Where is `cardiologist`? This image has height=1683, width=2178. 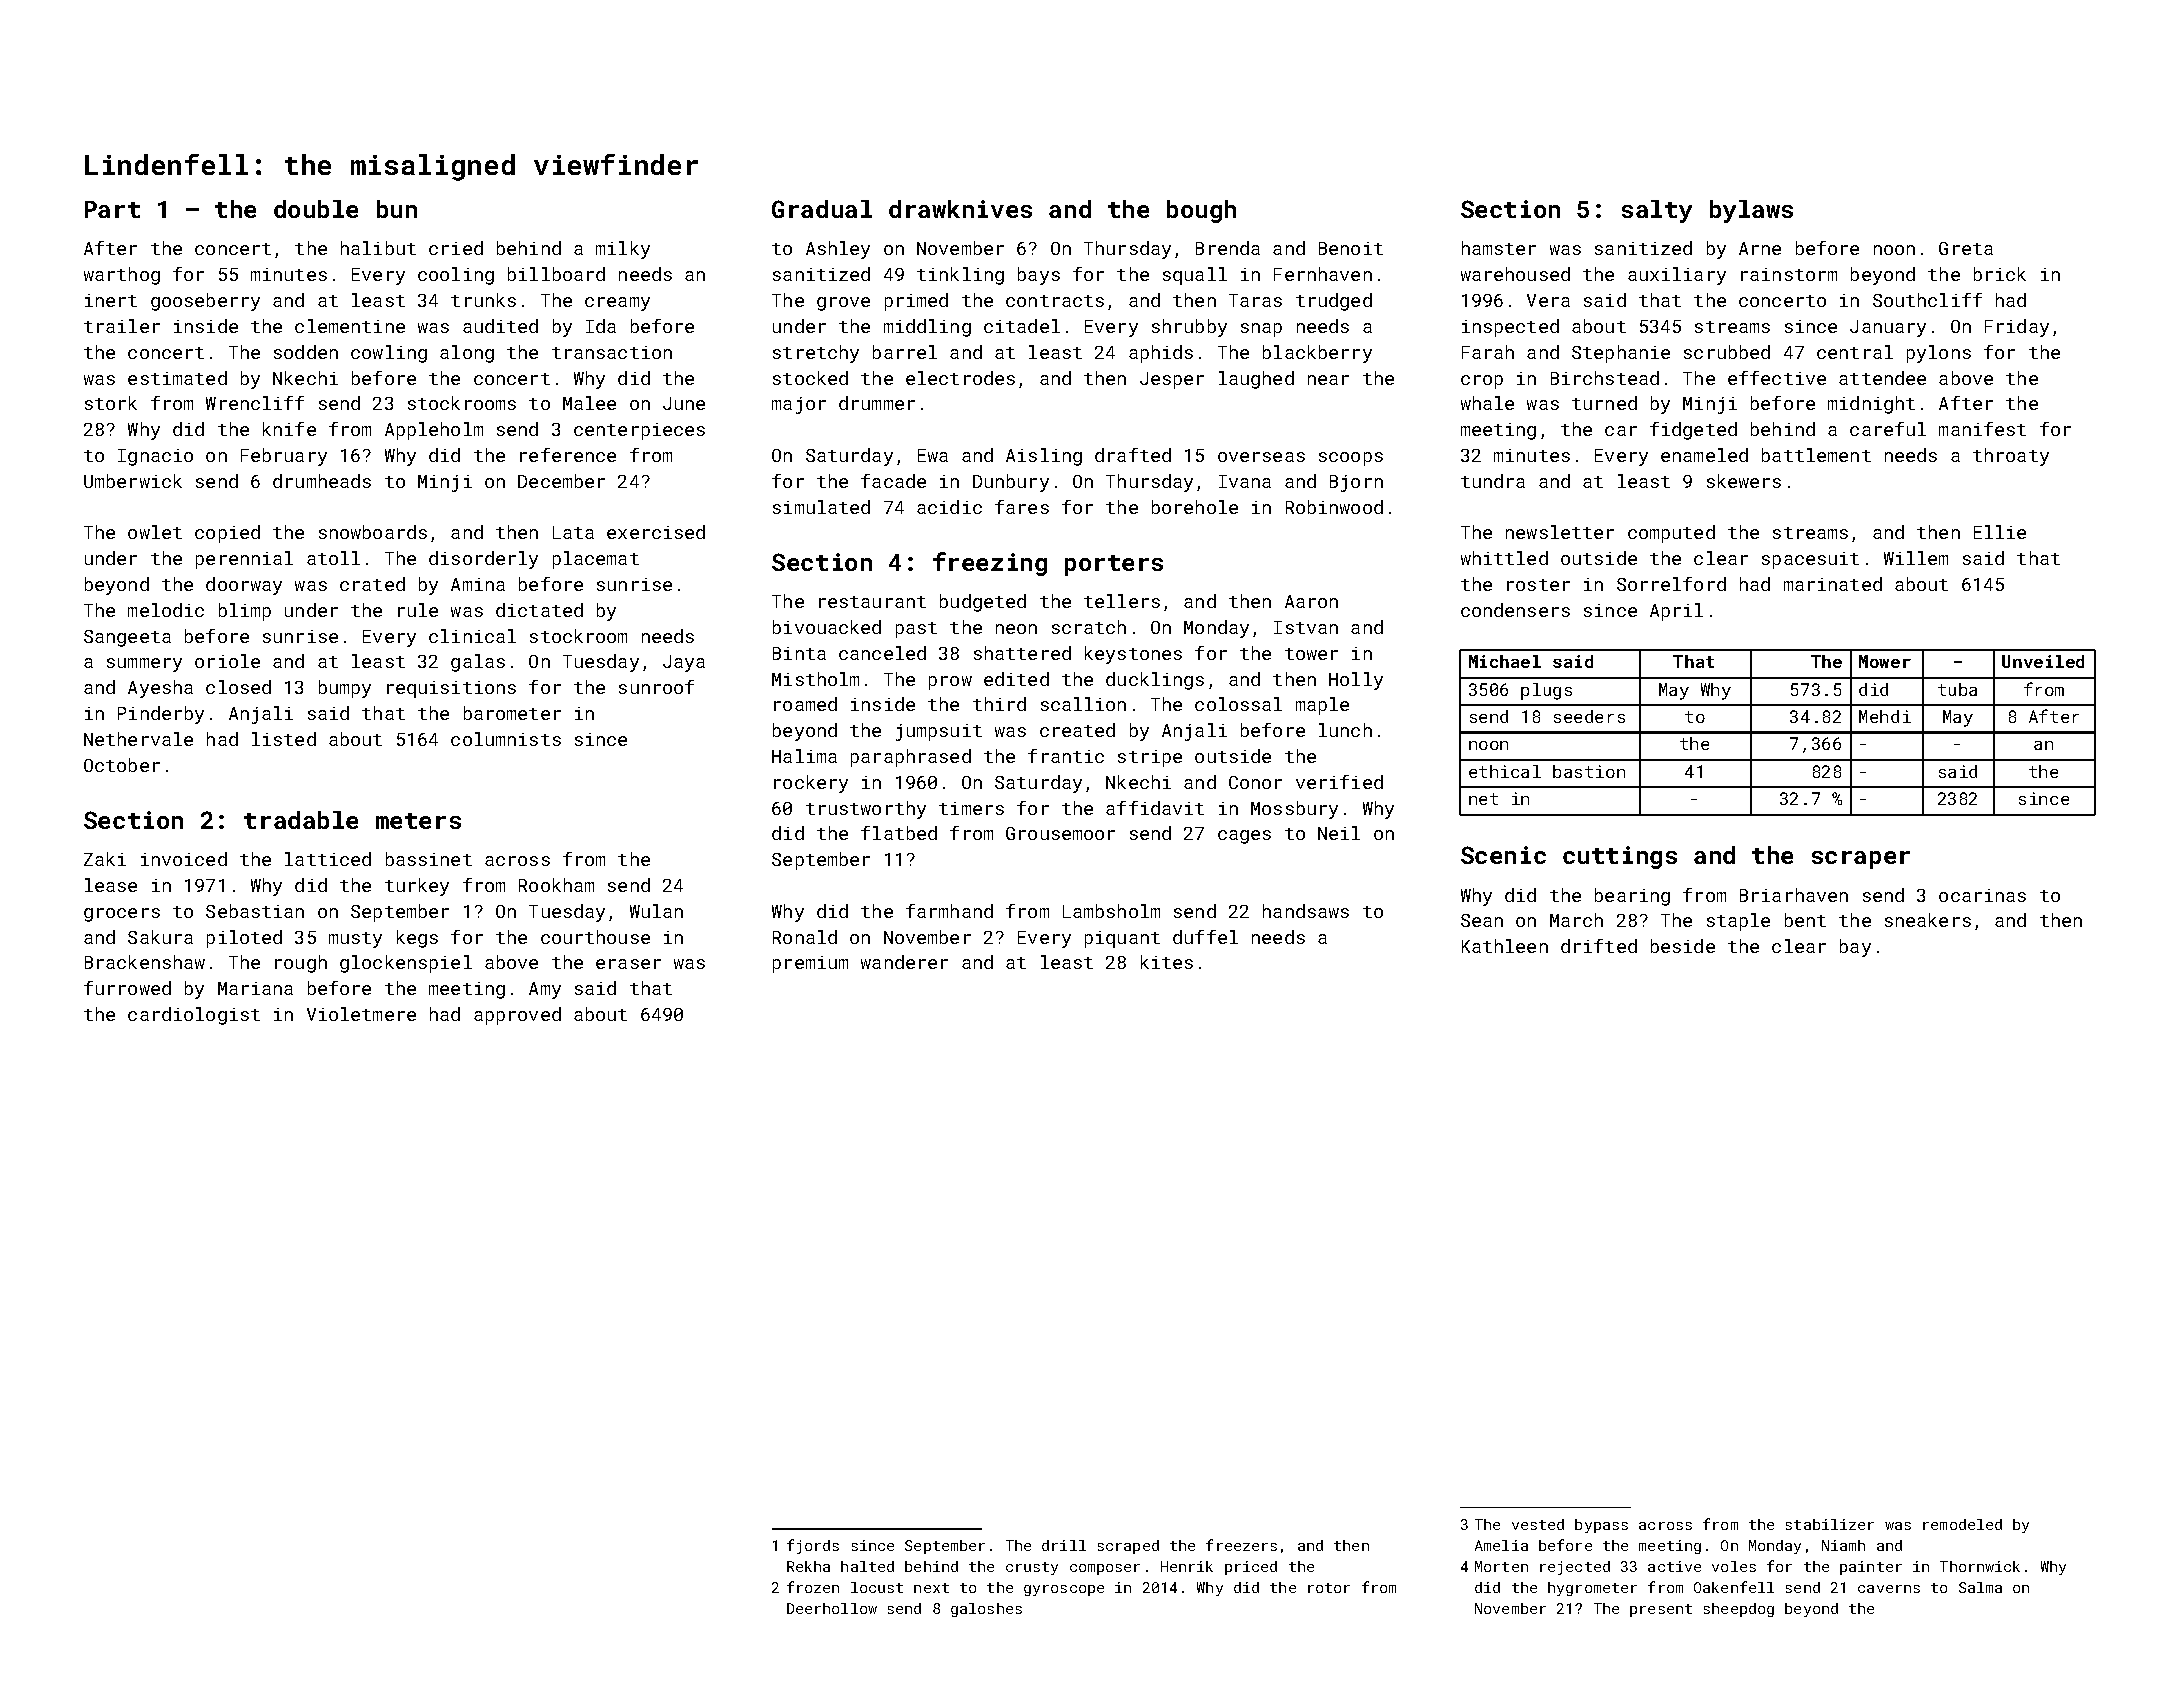
cardiologist is located at coordinates (194, 1016).
